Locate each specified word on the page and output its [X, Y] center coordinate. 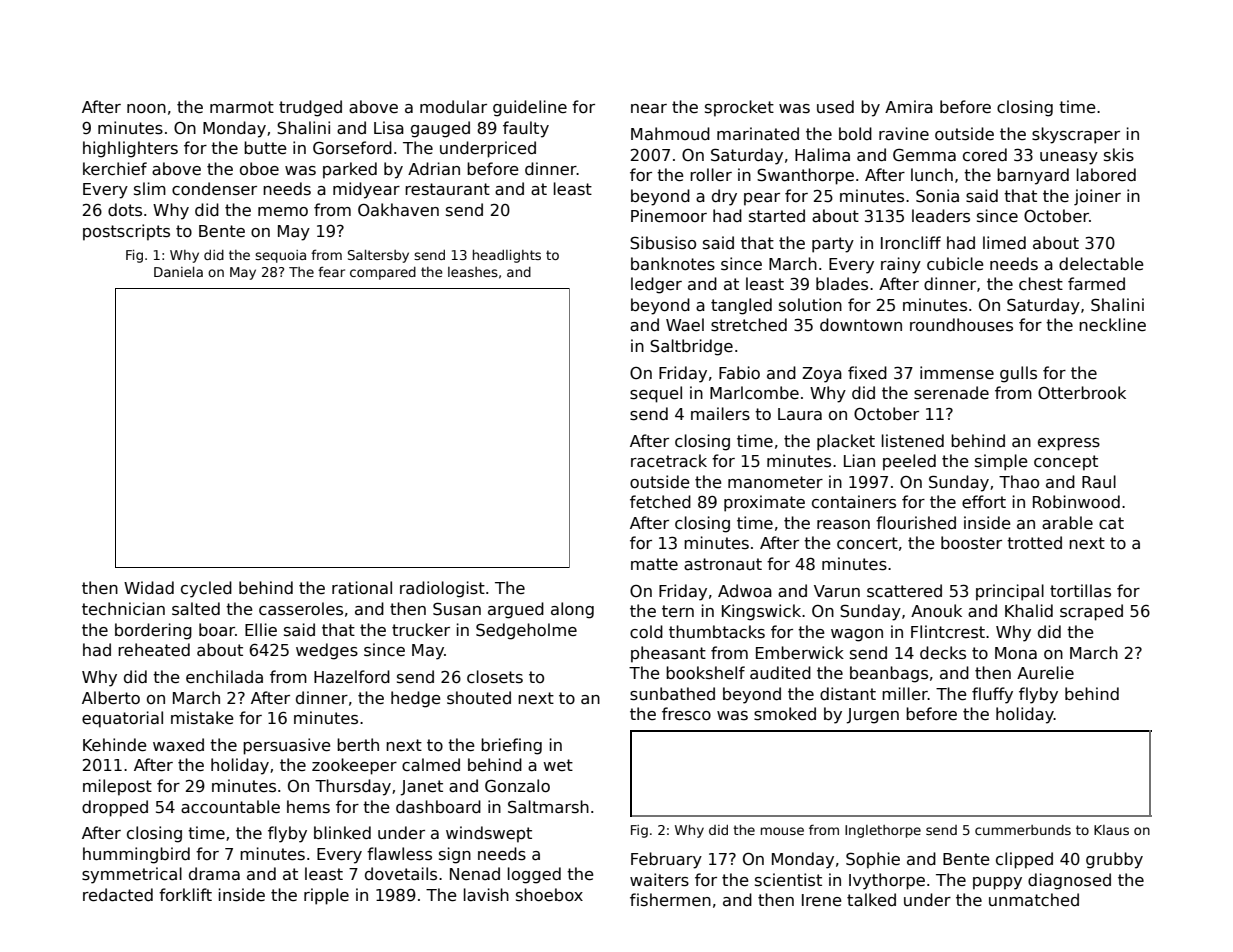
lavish [486, 895]
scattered [904, 591]
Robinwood [1076, 501]
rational [362, 588]
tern [678, 611]
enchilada [224, 677]
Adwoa [745, 591]
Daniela [178, 272]
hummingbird [136, 855]
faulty [526, 129]
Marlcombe [754, 393]
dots [125, 210]
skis [1119, 155]
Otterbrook [1082, 392]
